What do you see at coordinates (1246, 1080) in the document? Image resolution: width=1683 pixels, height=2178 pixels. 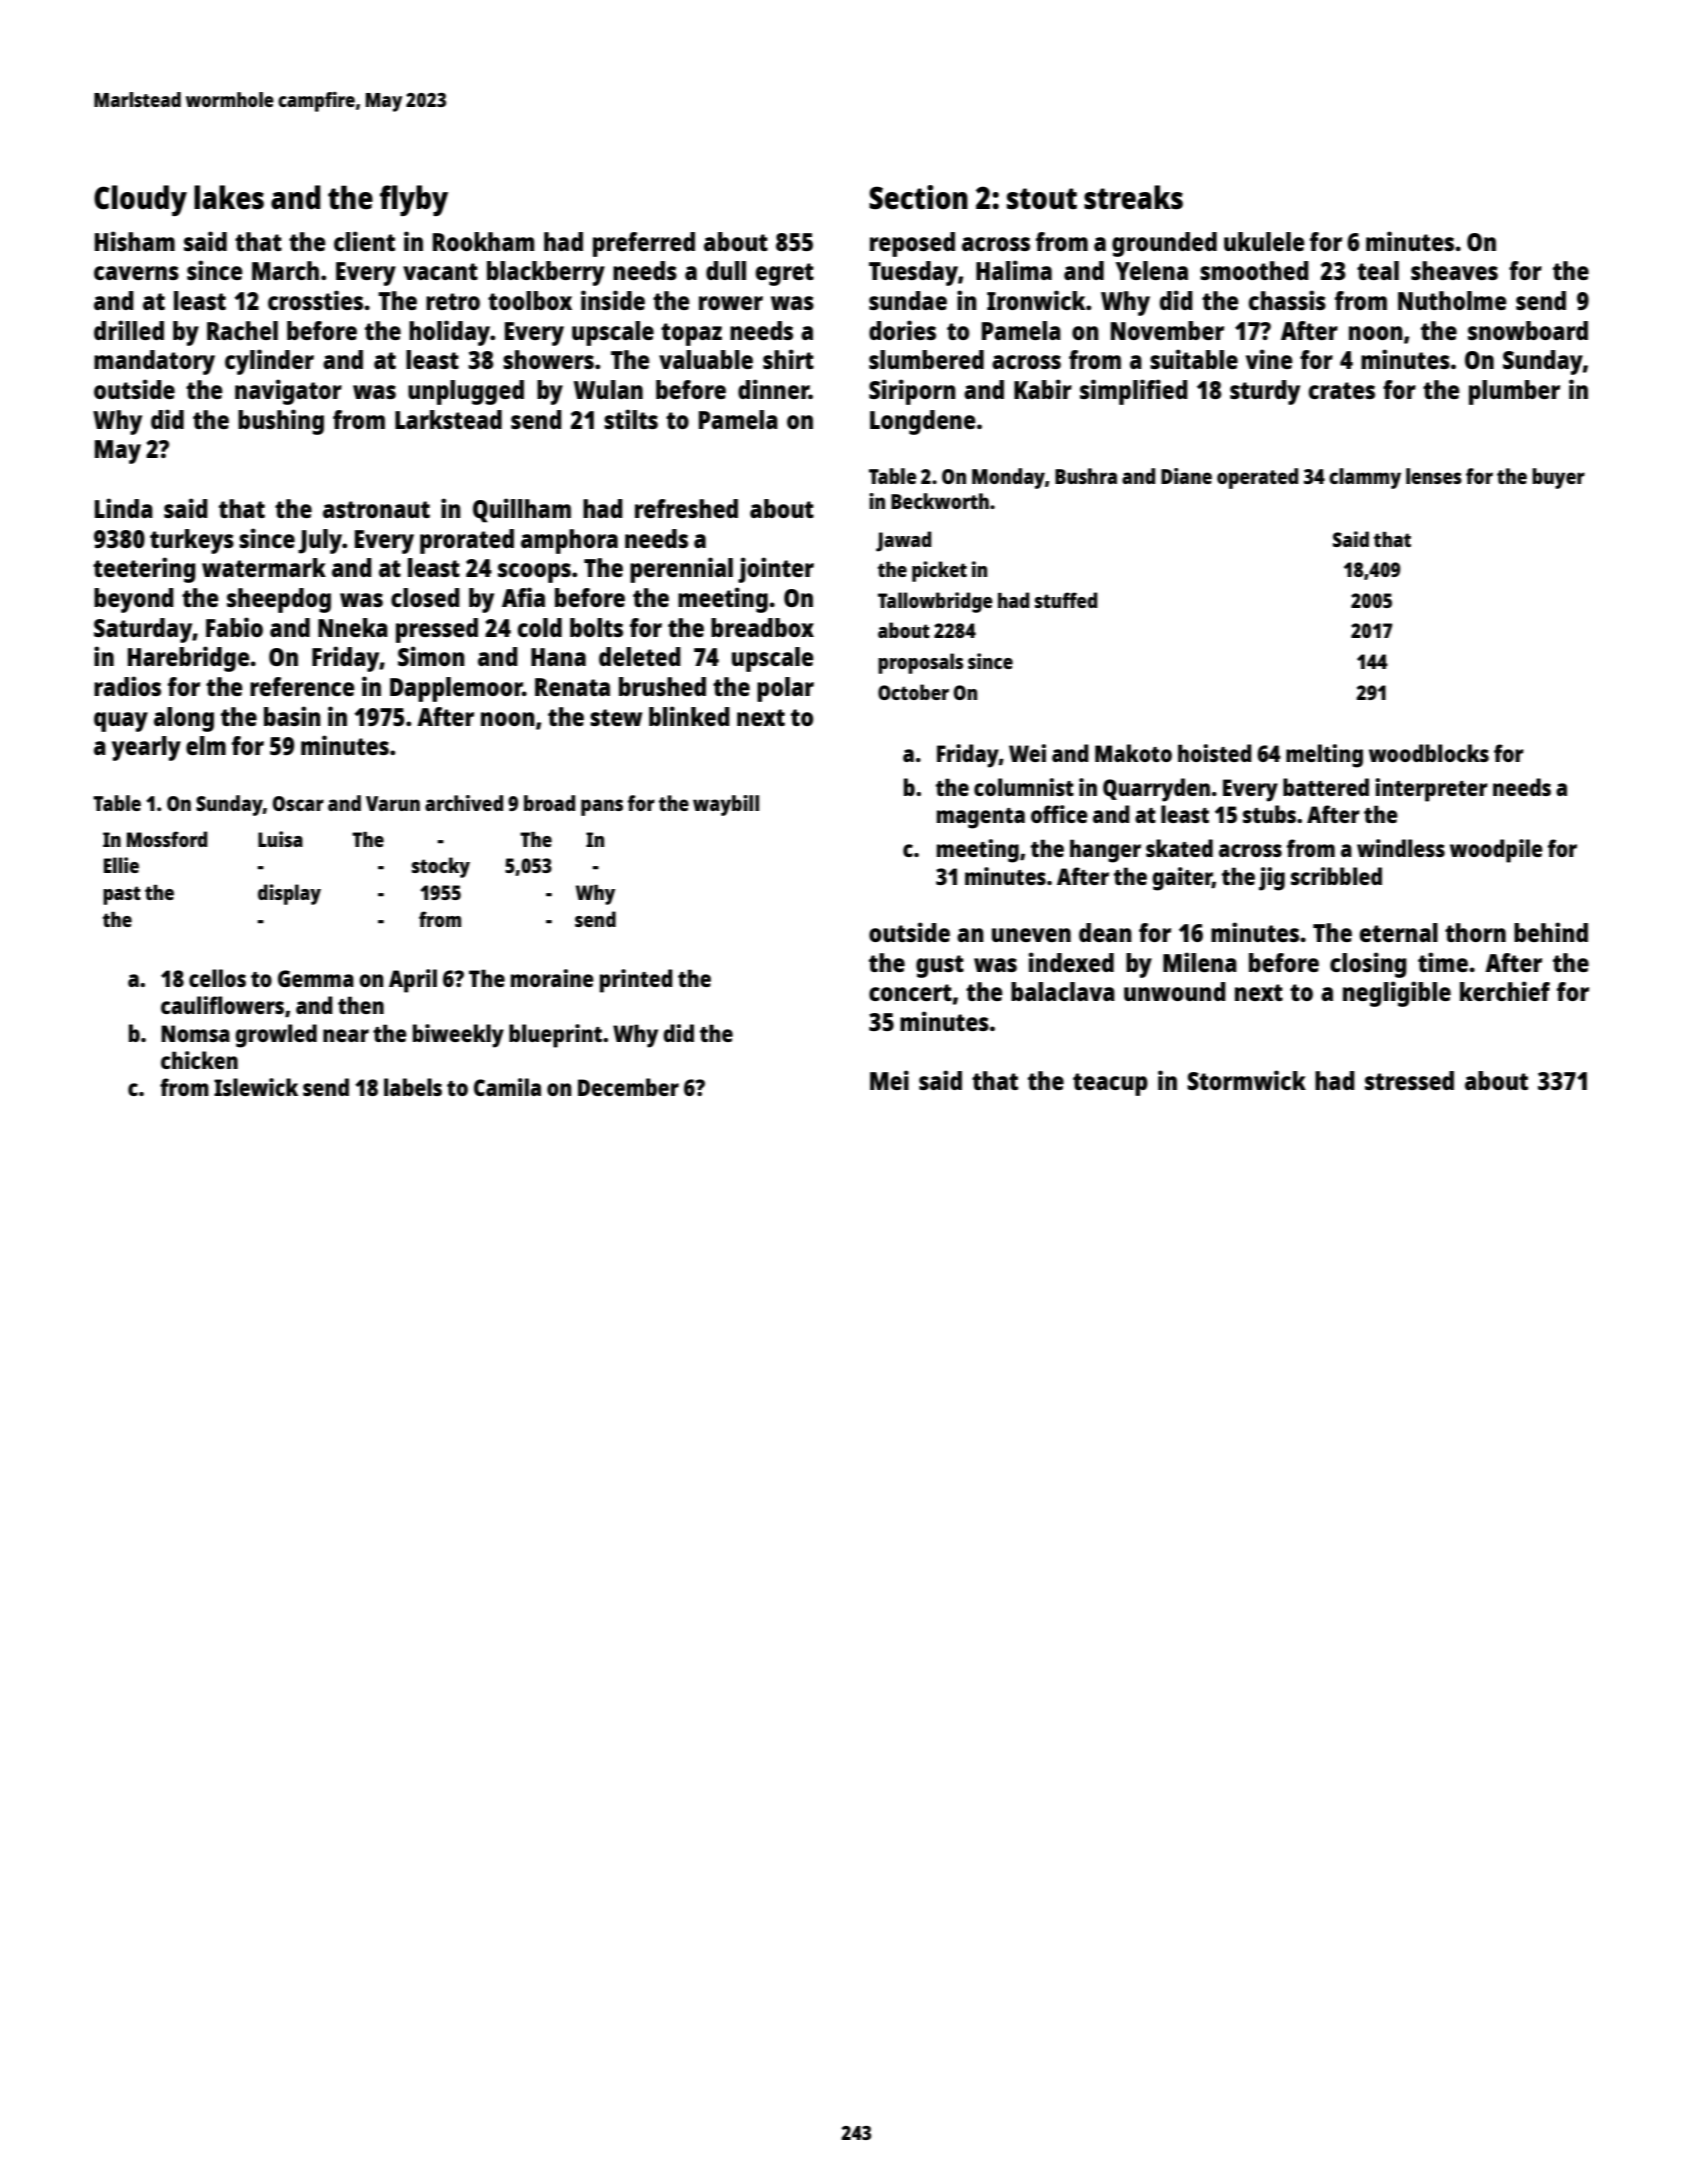 I see `Stormwick` at bounding box center [1246, 1080].
